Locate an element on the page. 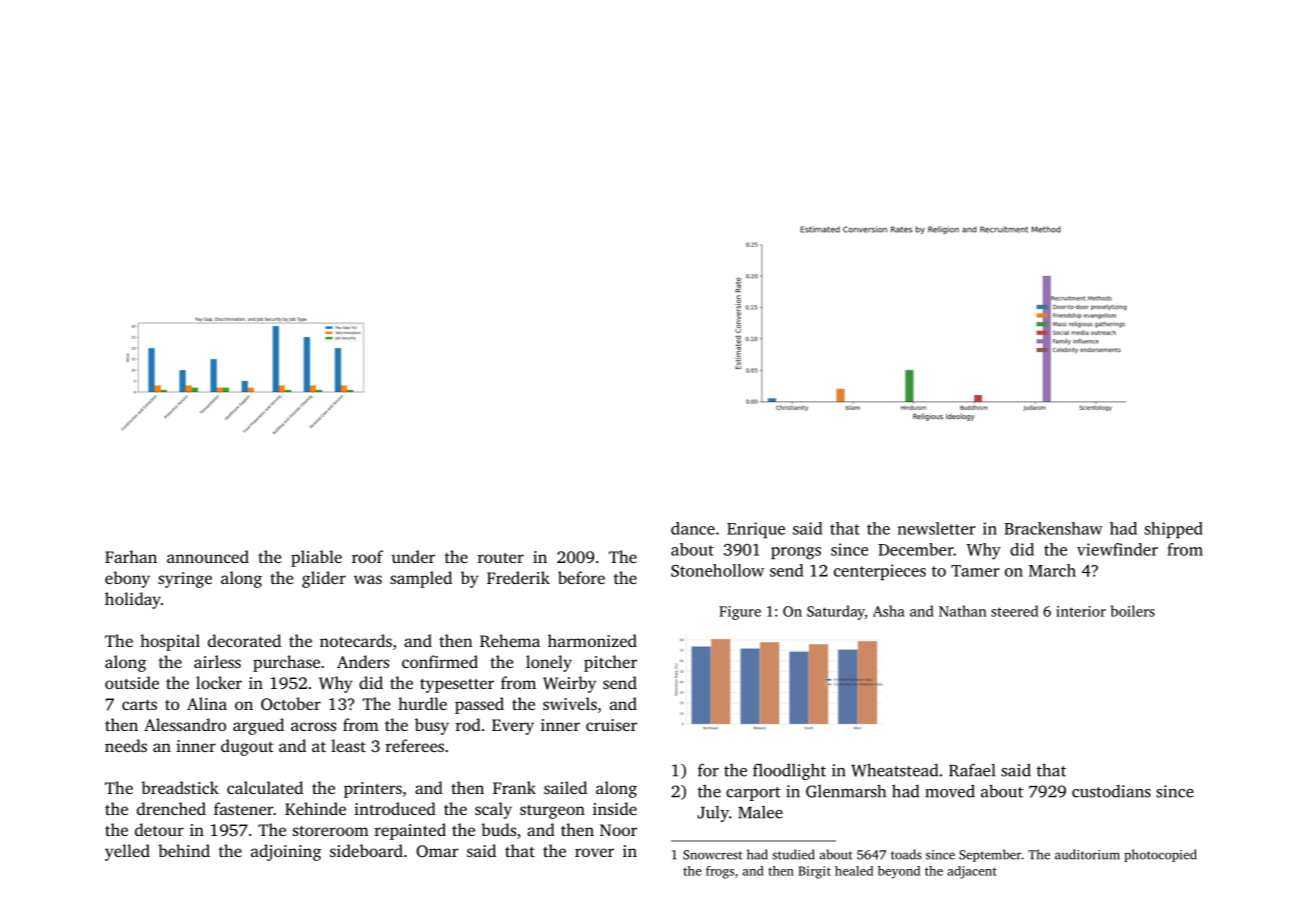 Image resolution: width=1308 pixels, height=924 pixels. carts is located at coordinates (139, 705).
